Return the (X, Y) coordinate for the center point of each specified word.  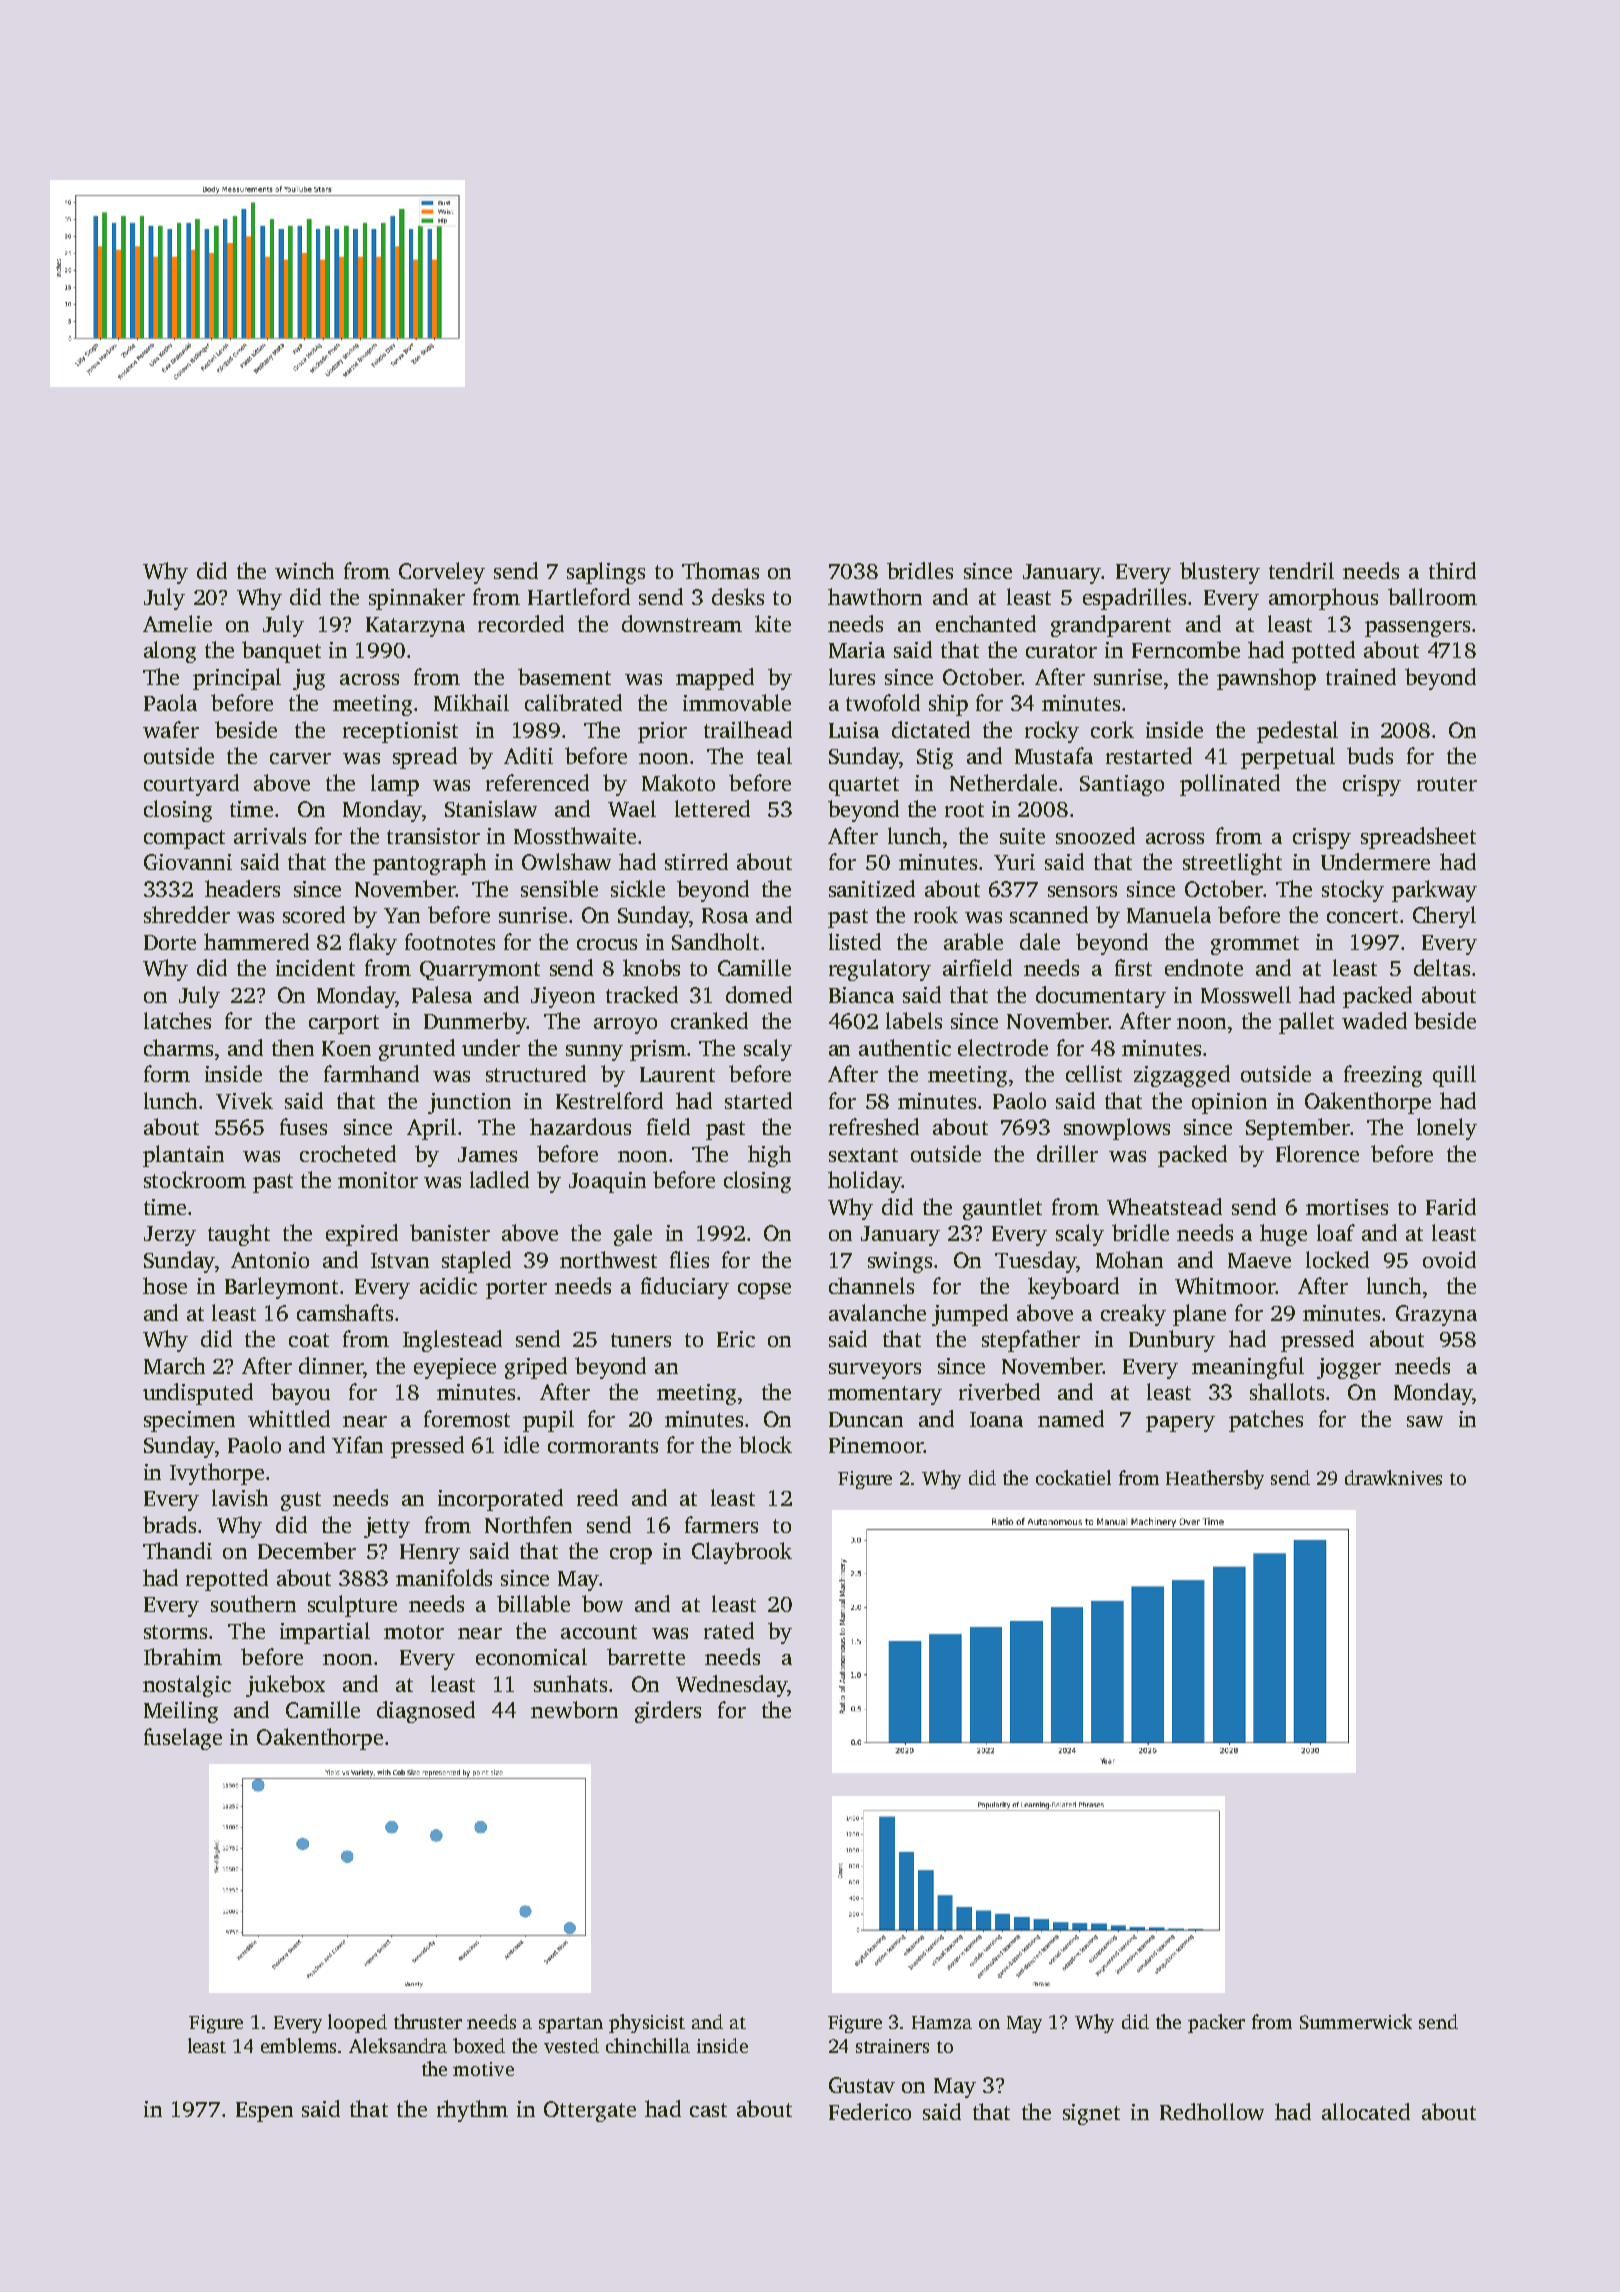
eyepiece (455, 1368)
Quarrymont (480, 971)
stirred (696, 861)
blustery (1220, 573)
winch (304, 570)
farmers (721, 1524)
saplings (606, 573)
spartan (571, 2025)
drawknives (1393, 1477)
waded (1374, 1020)
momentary (885, 1395)
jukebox (285, 1686)
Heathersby (1215, 1479)
